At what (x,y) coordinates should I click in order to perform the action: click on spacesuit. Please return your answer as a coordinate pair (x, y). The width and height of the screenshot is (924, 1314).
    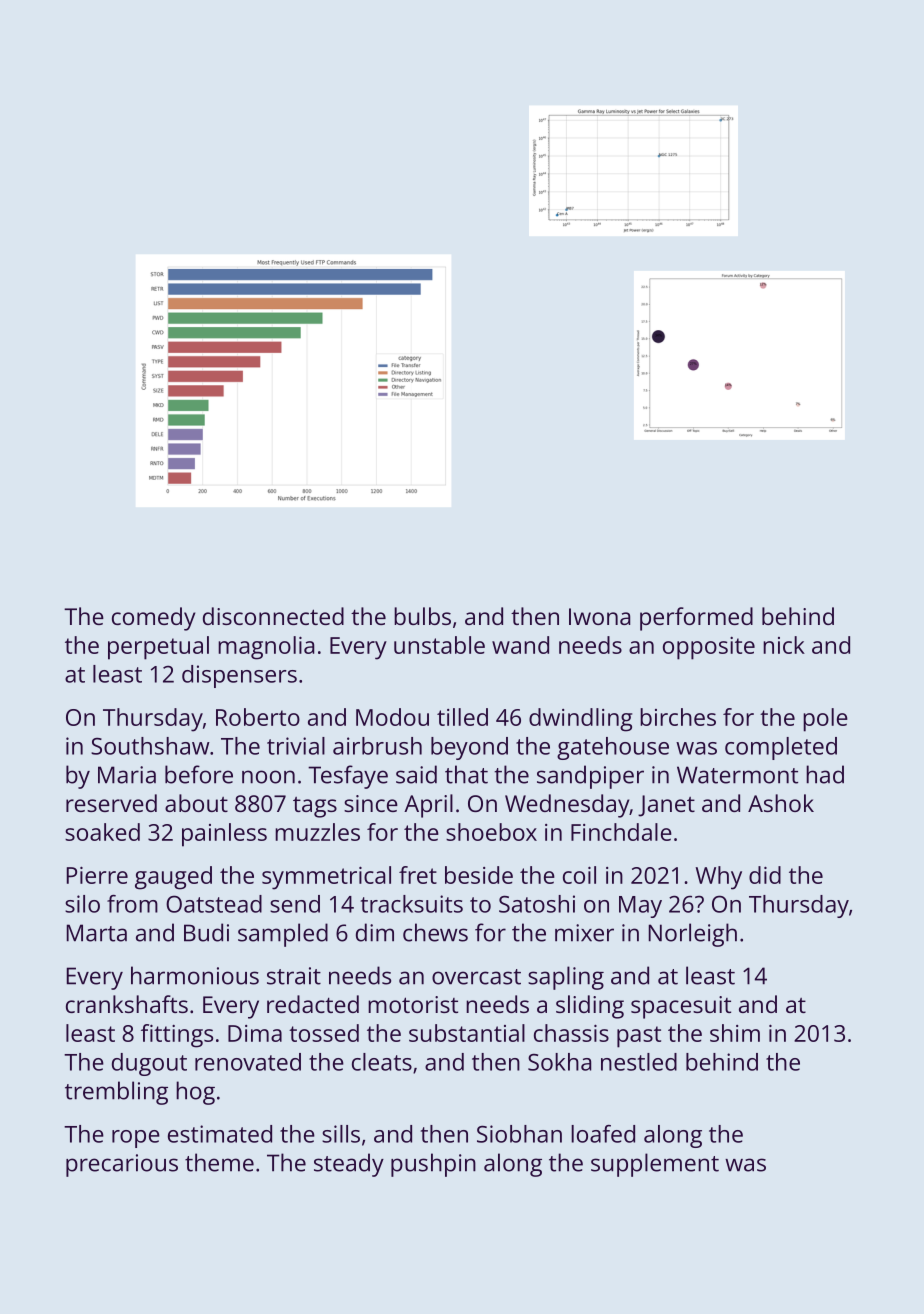
    Looking at the image, I should click on (681, 1007).
